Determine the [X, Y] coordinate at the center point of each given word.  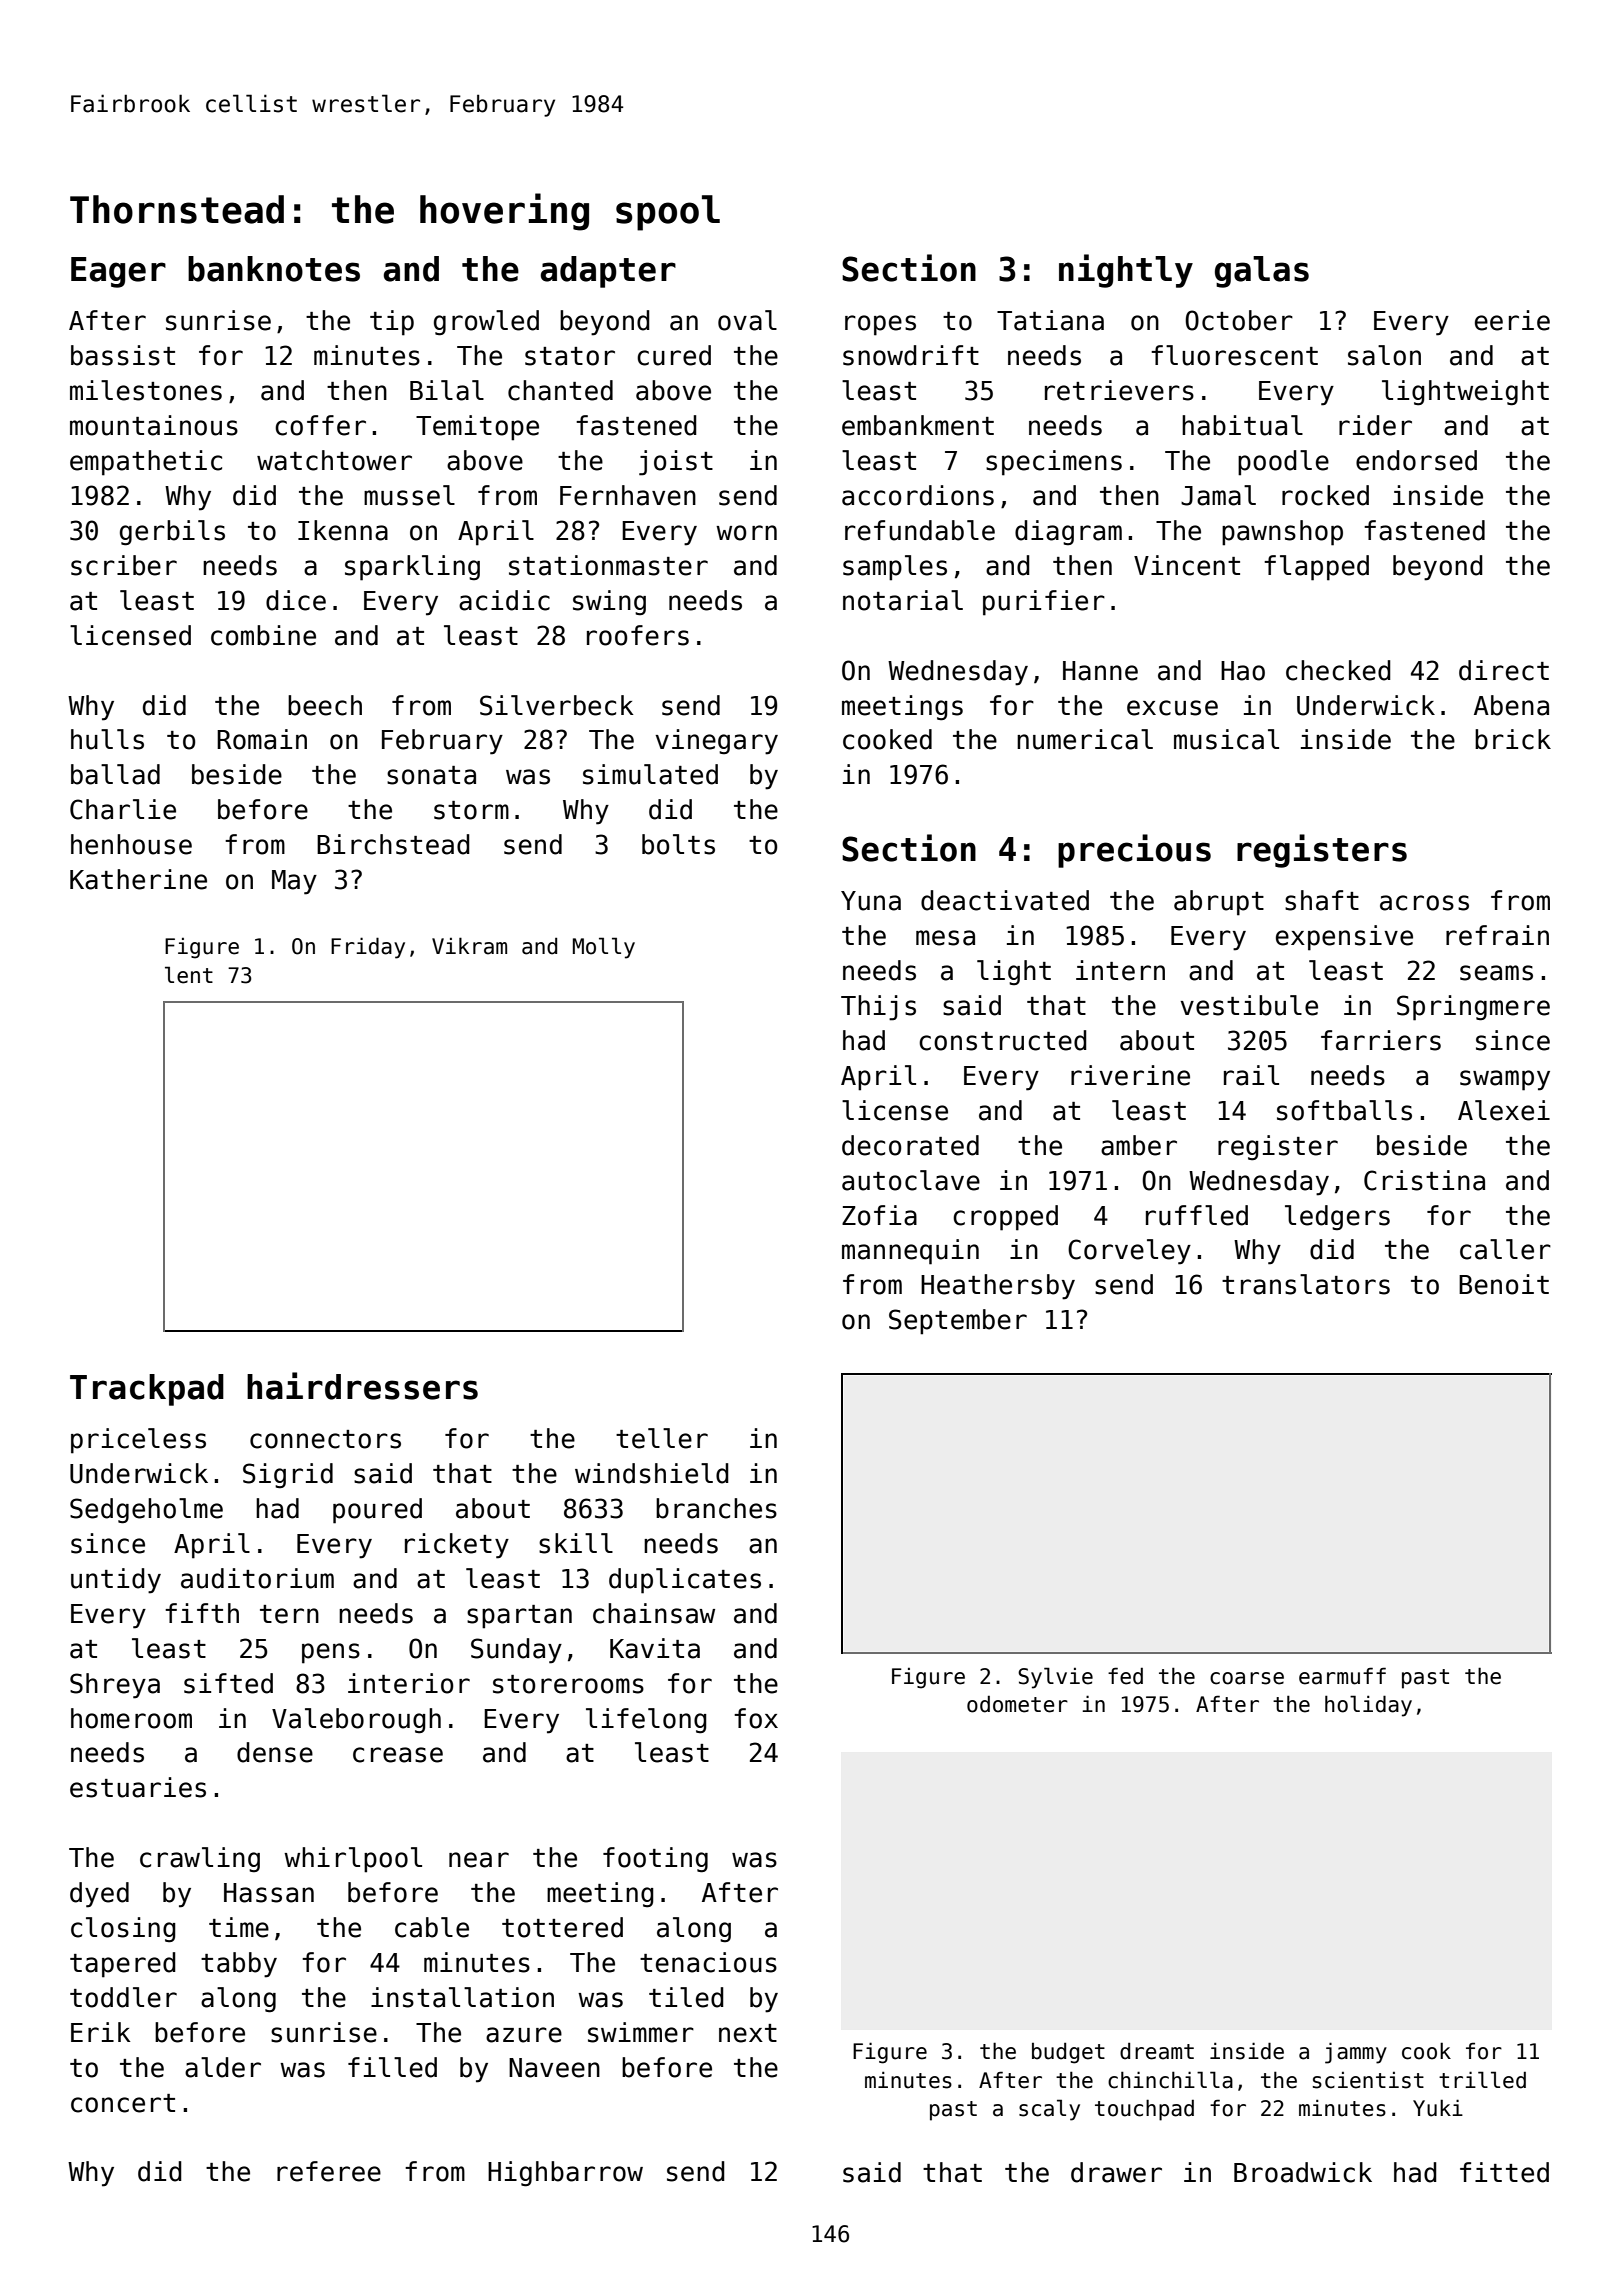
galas [1262, 272]
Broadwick [1303, 2172]
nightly [1126, 271]
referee [329, 2171]
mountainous [154, 425]
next [748, 2033]
